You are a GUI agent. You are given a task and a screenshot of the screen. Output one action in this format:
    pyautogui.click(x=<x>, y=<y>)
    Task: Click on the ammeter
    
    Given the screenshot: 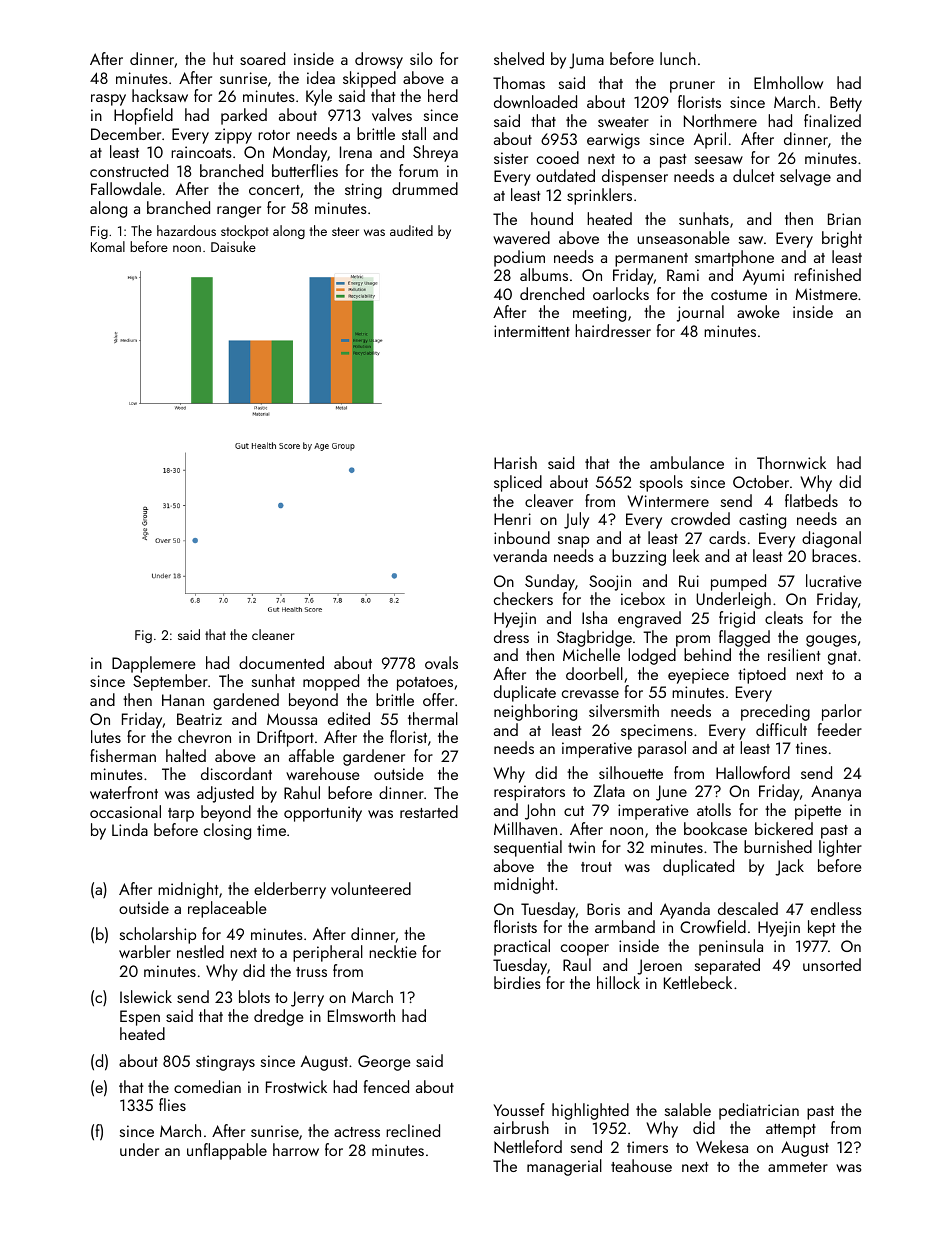 What is the action you would take?
    pyautogui.click(x=798, y=1167)
